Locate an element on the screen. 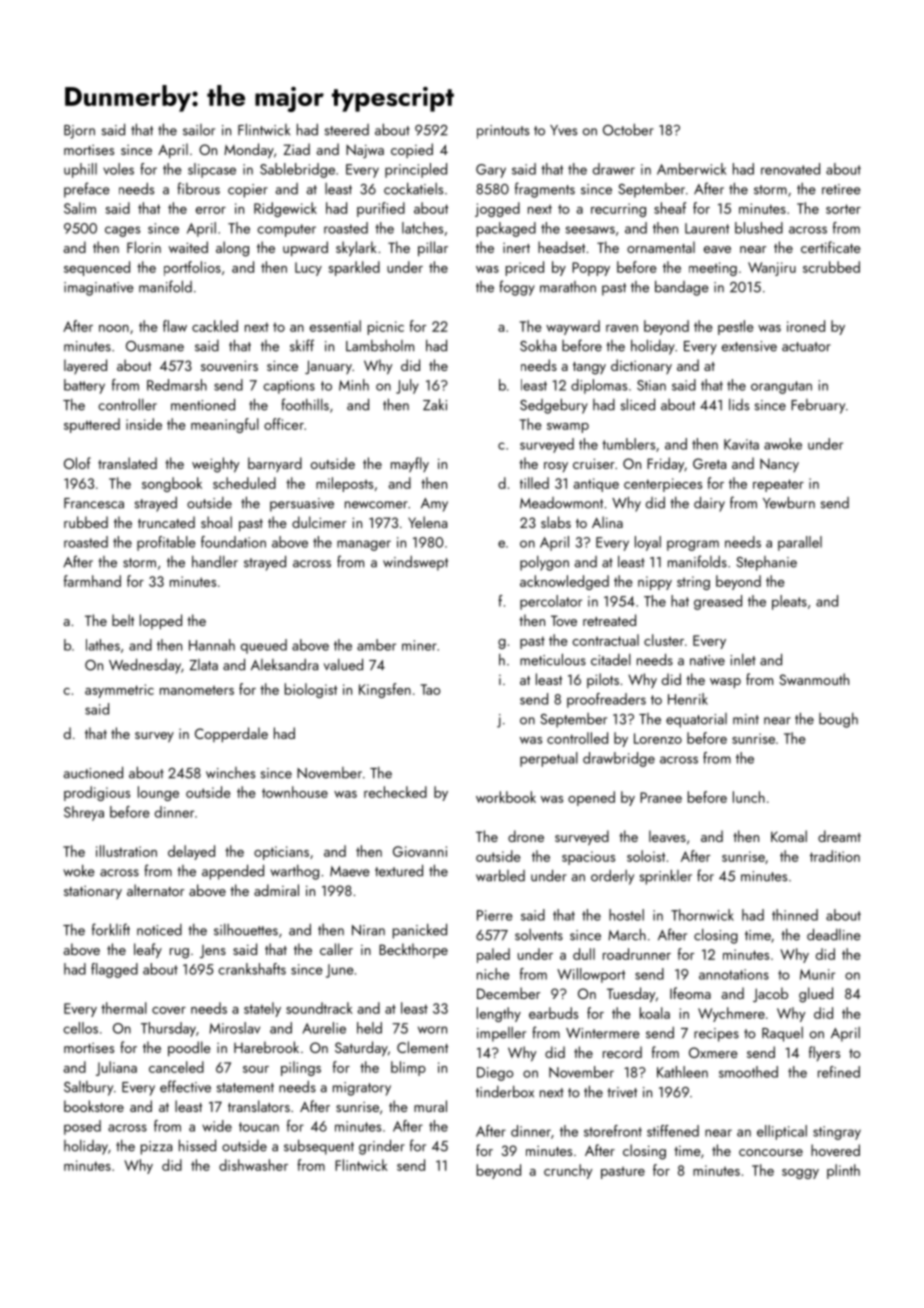  silhouettes is located at coordinates (246, 930).
